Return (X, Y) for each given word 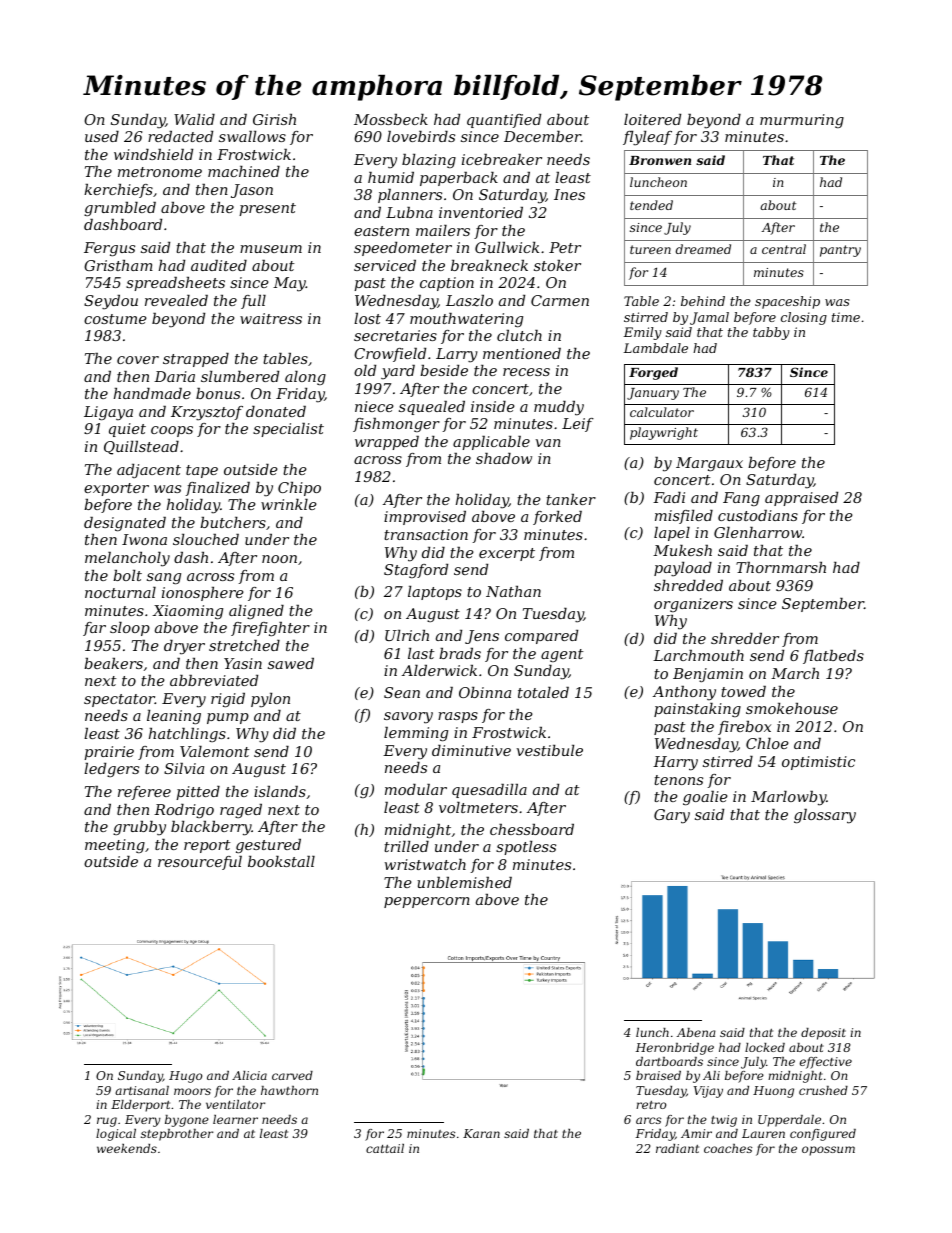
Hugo (185, 1077)
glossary (825, 816)
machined (244, 171)
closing (804, 318)
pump (228, 718)
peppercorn (427, 902)
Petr (565, 247)
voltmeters (478, 807)
